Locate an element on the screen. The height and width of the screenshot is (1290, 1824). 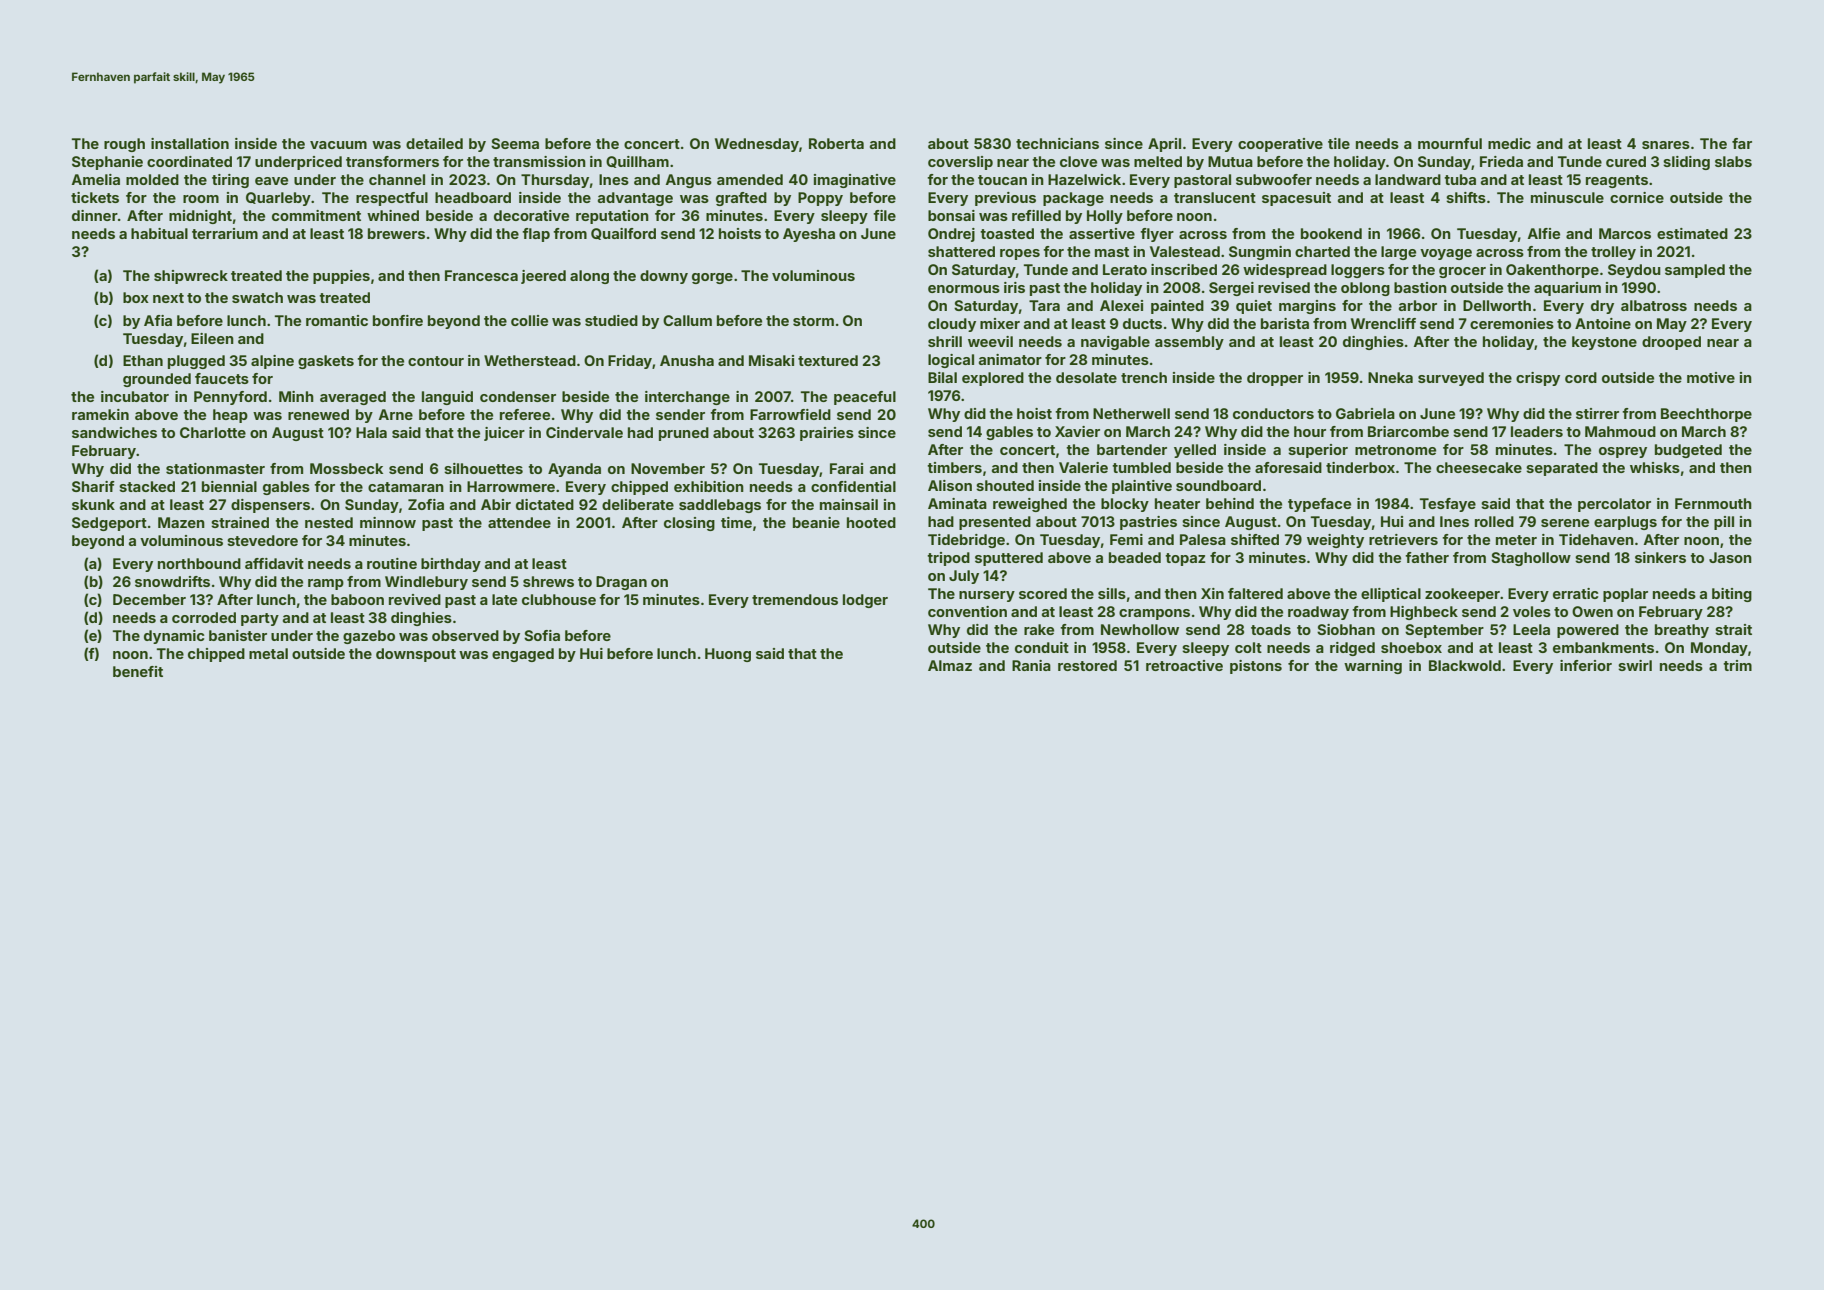
scored is located at coordinates (1043, 593).
